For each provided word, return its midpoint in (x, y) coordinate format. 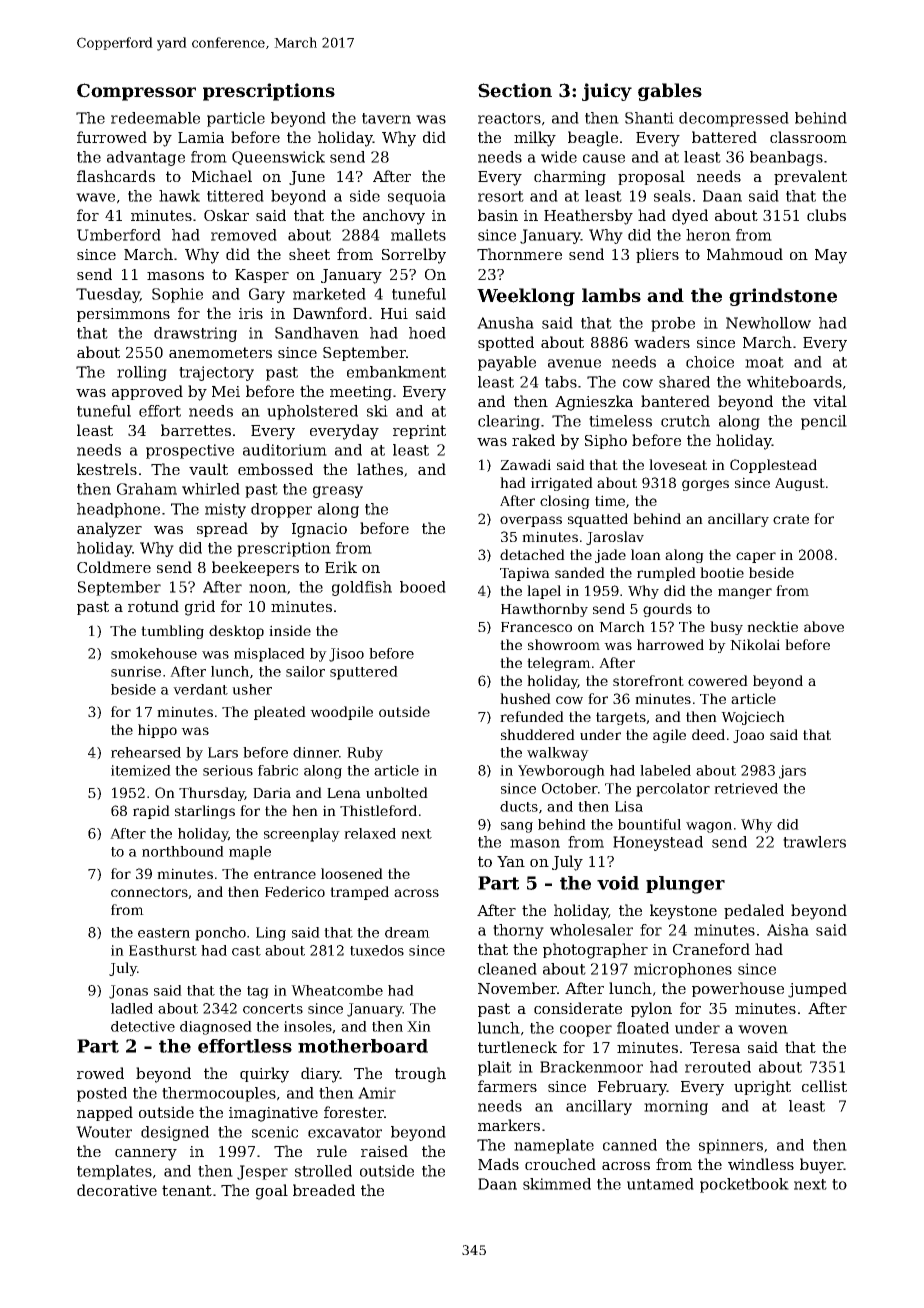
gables (670, 92)
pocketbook (744, 1185)
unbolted (397, 792)
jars (792, 772)
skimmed (557, 1184)
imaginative (273, 1114)
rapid (151, 812)
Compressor (136, 92)
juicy (607, 92)
